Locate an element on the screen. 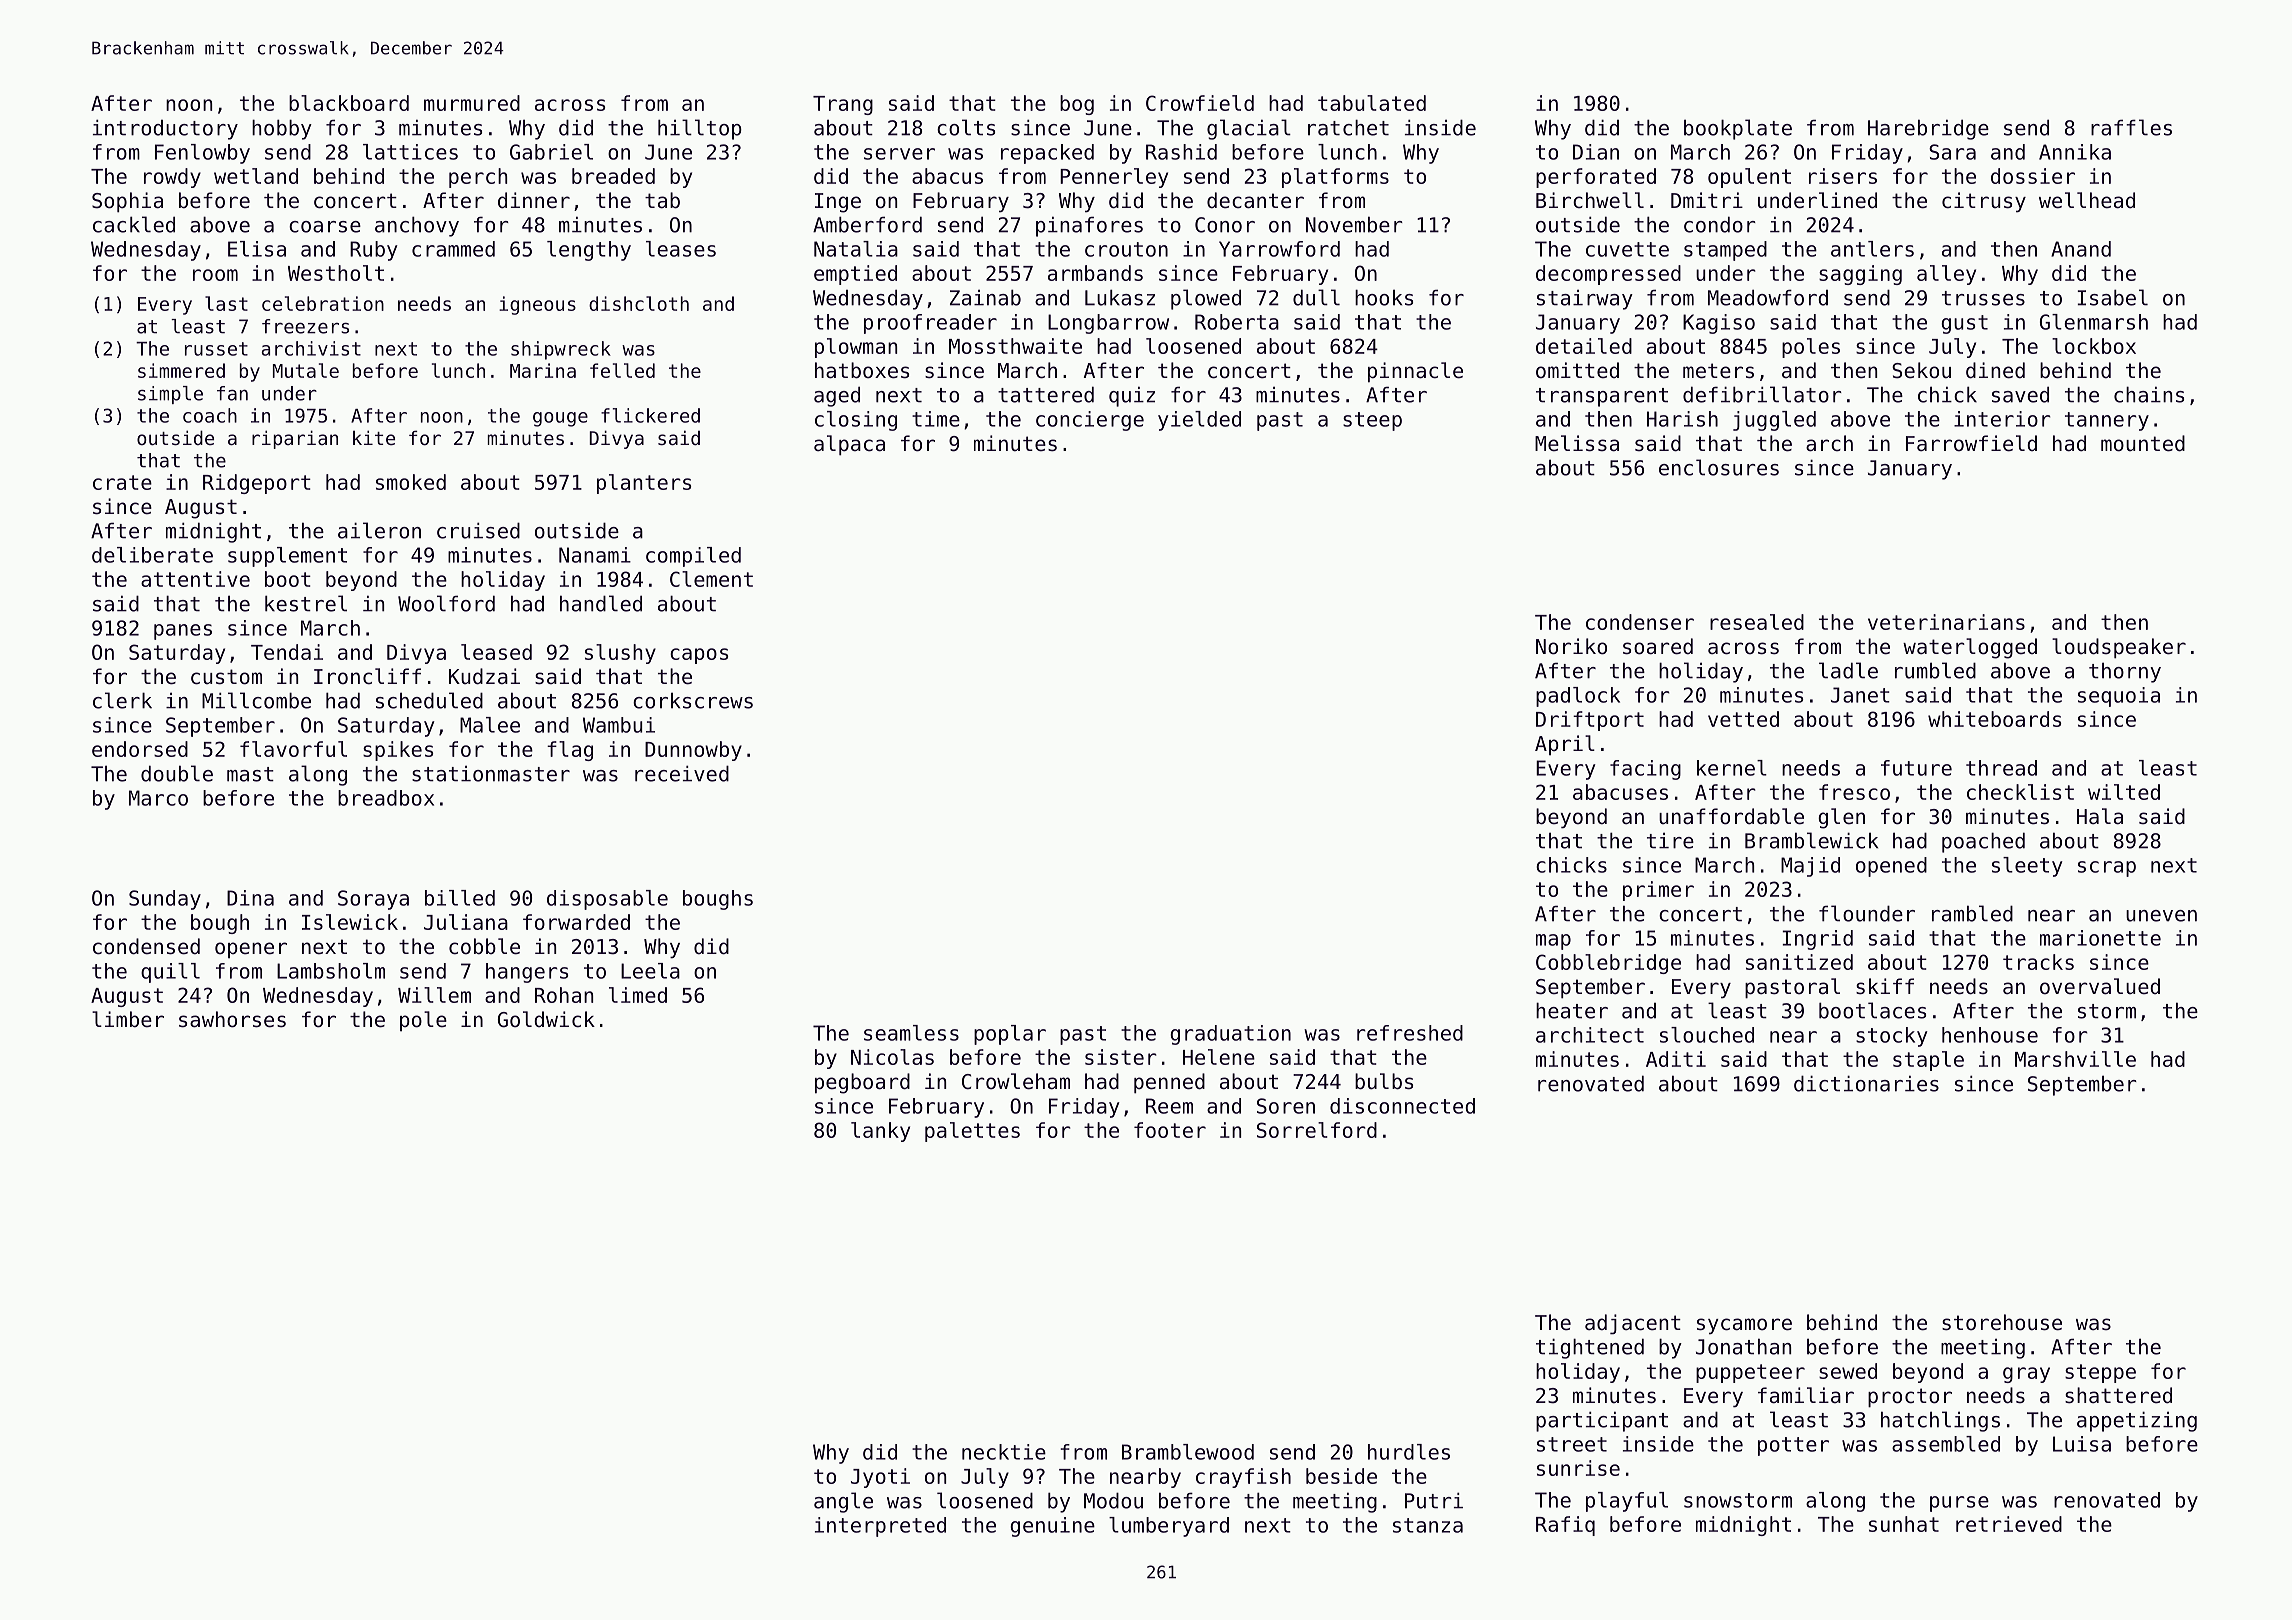 The width and height of the screenshot is (2292, 1620). emptied is located at coordinates (855, 275).
